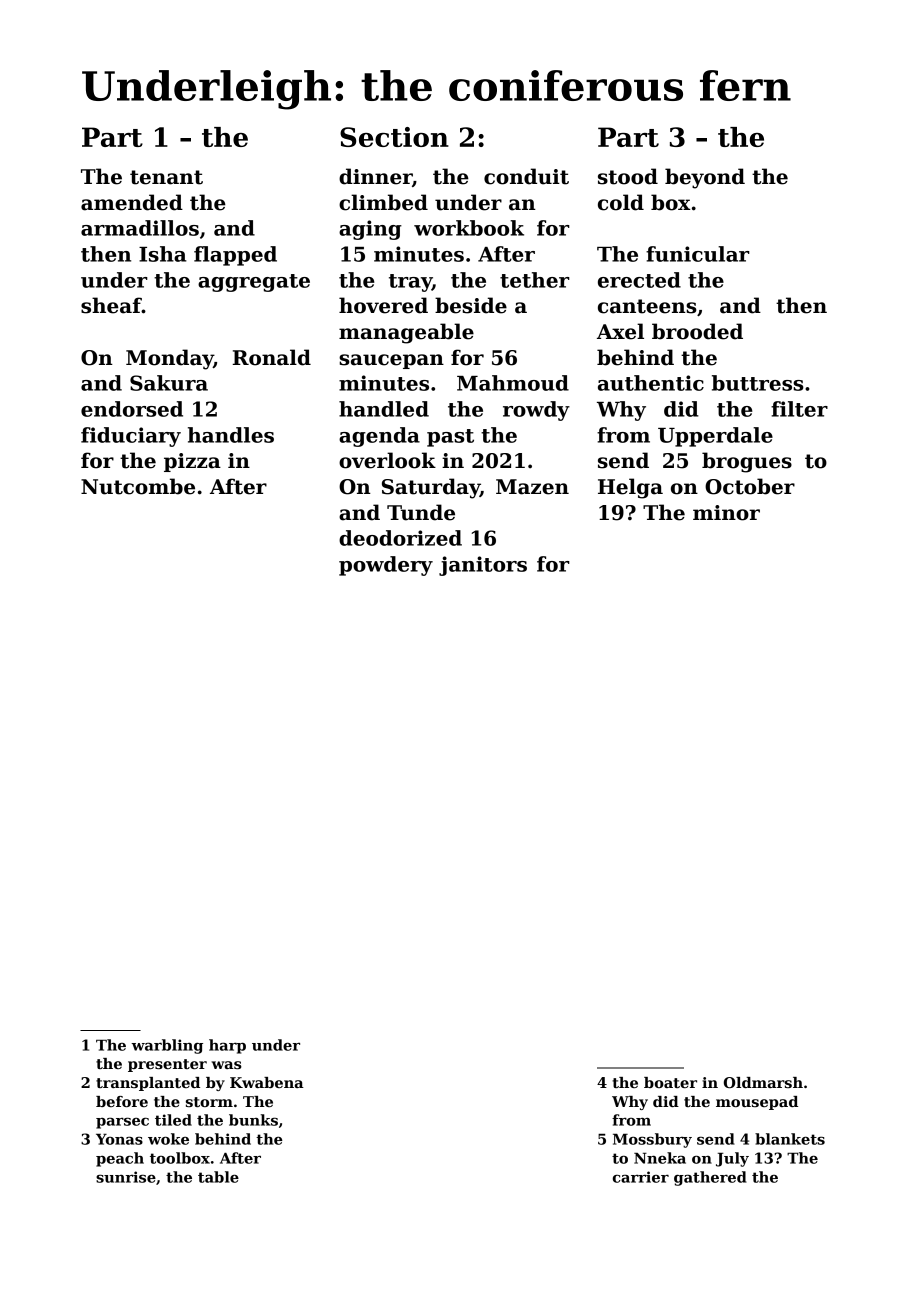 This page has height=1316, width=908. I want to click on Helga, so click(630, 488).
